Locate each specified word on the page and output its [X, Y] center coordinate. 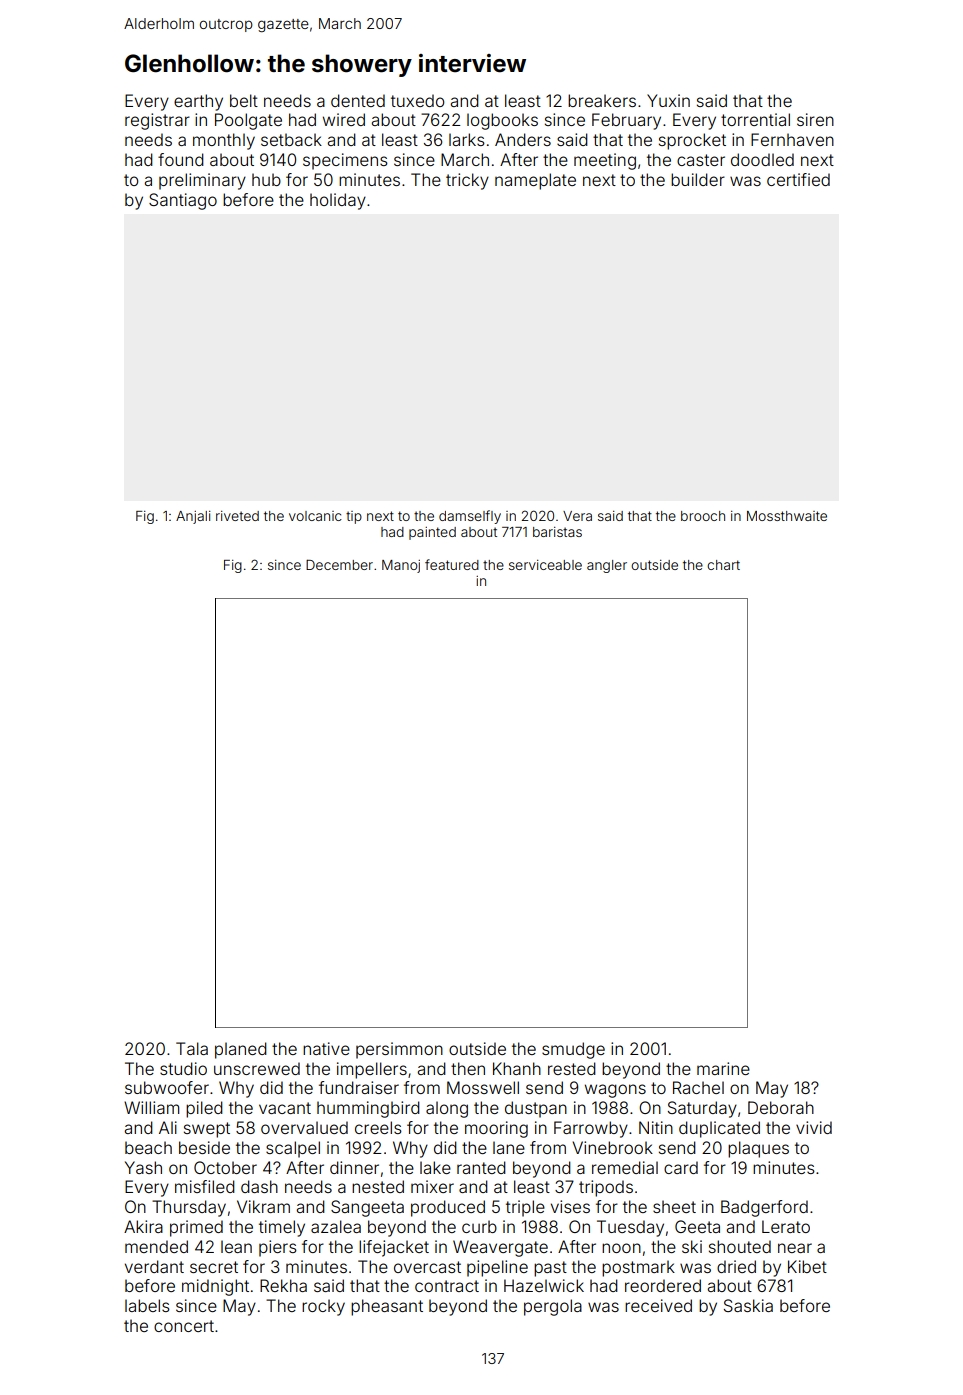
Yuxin [668, 100]
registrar [157, 121]
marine [723, 1068]
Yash [143, 1167]
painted [432, 533]
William [151, 1107]
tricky [467, 181]
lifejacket [394, 1248]
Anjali [193, 517]
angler [607, 566]
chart [723, 565]
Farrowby [591, 1129]
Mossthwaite [787, 516]
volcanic [315, 516]
